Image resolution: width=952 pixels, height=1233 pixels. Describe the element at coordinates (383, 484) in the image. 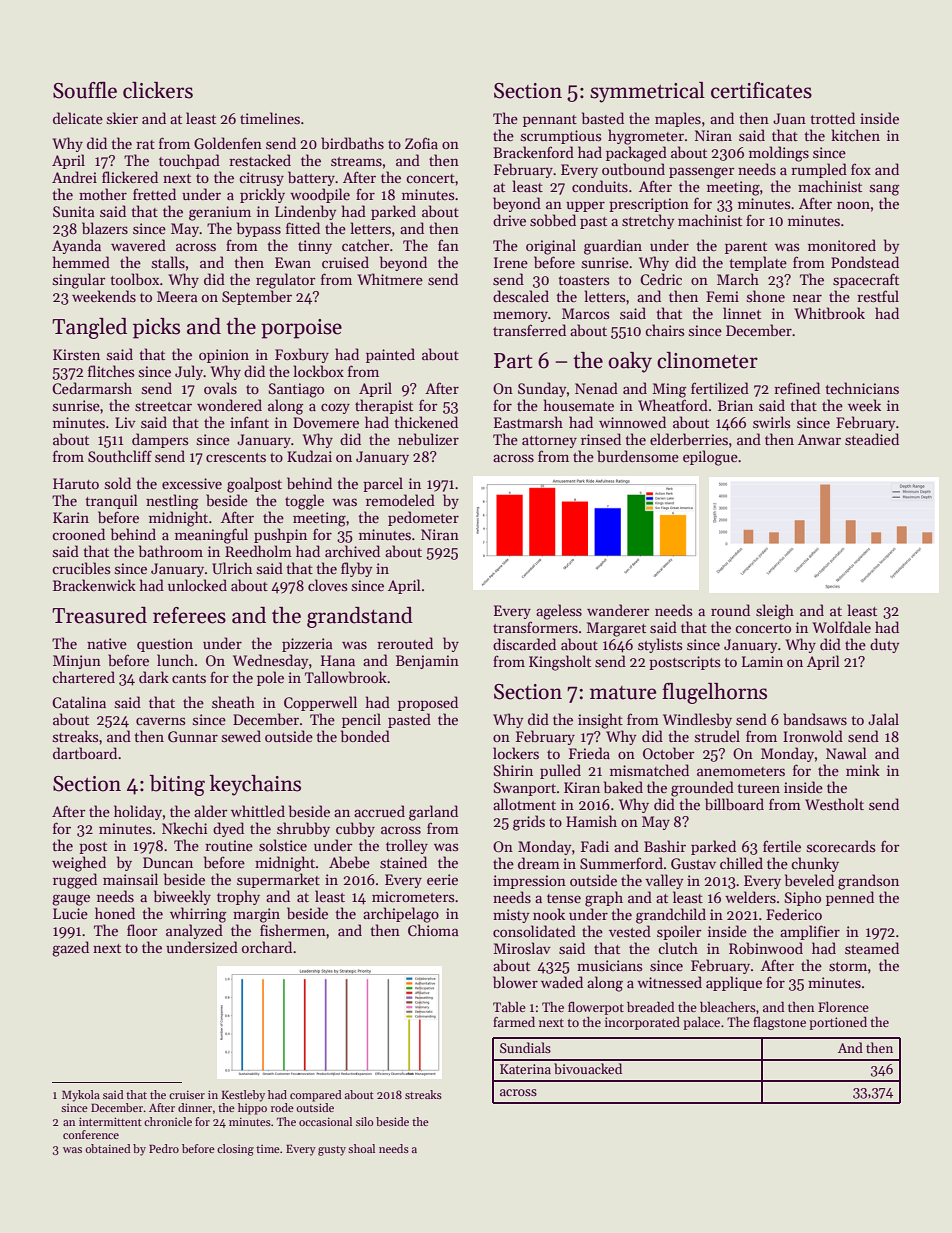

I see `parcel` at that location.
